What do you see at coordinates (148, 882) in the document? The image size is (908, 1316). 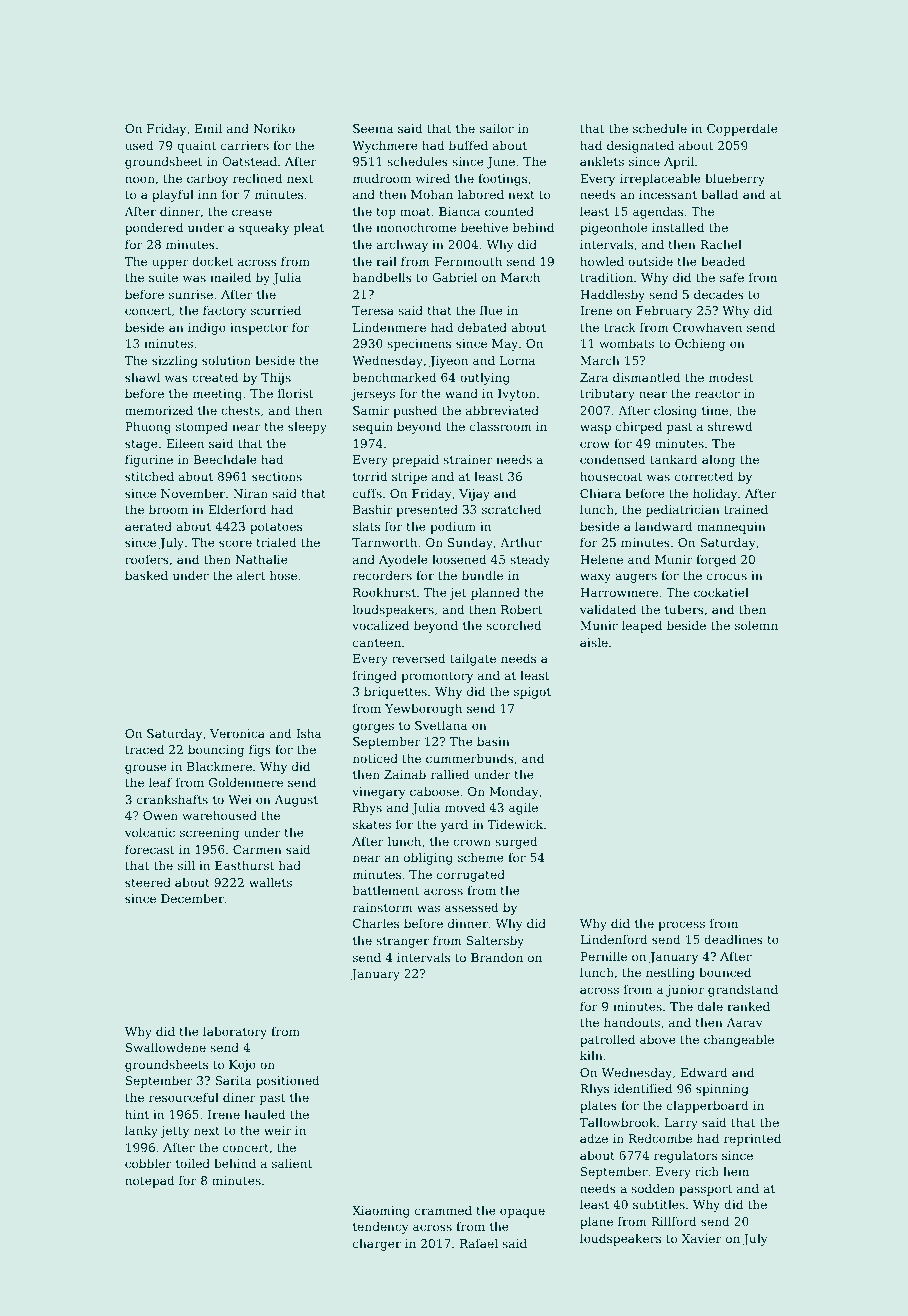 I see `steered` at bounding box center [148, 882].
